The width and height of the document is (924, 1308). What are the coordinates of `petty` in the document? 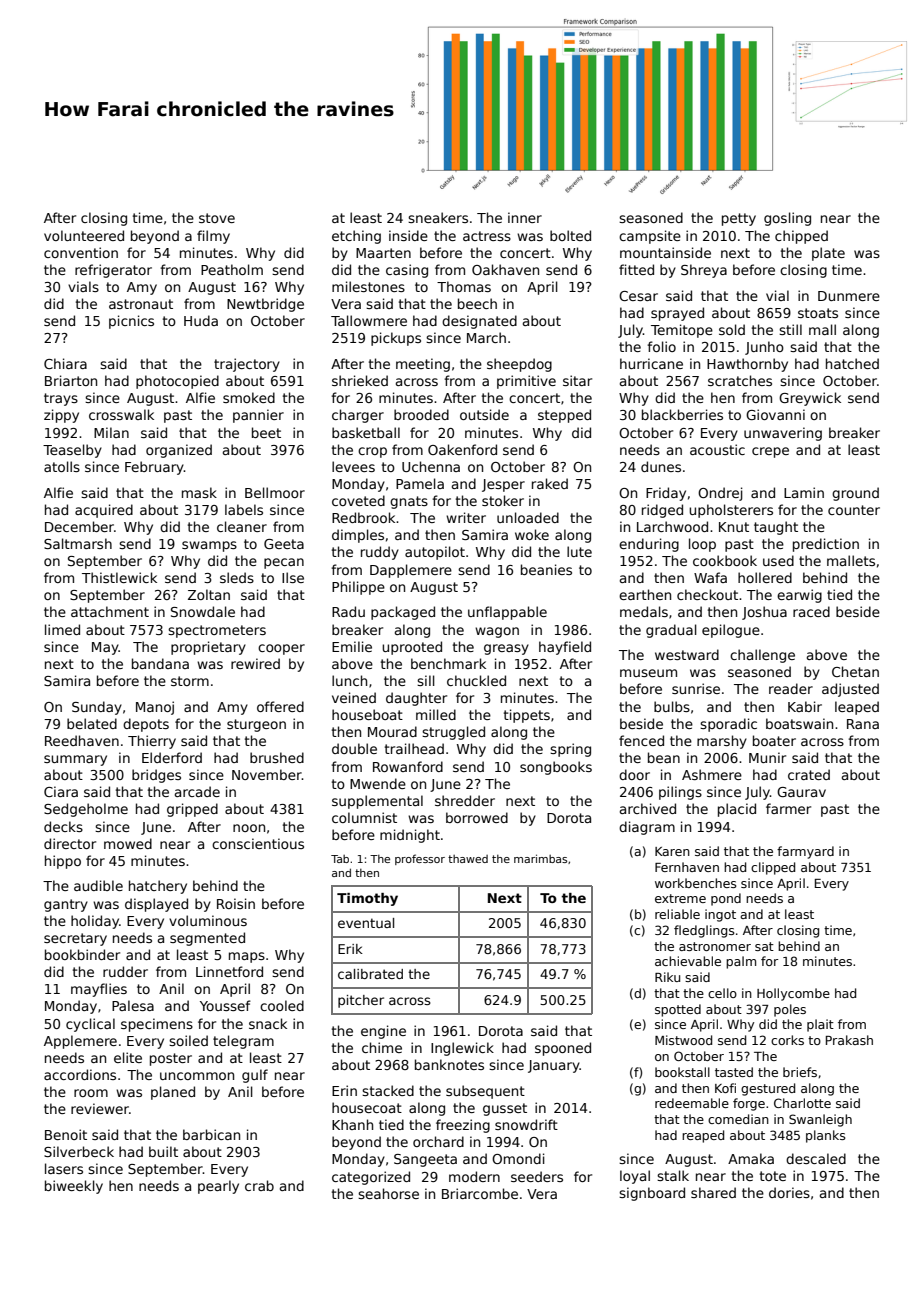 It's located at (739, 219).
